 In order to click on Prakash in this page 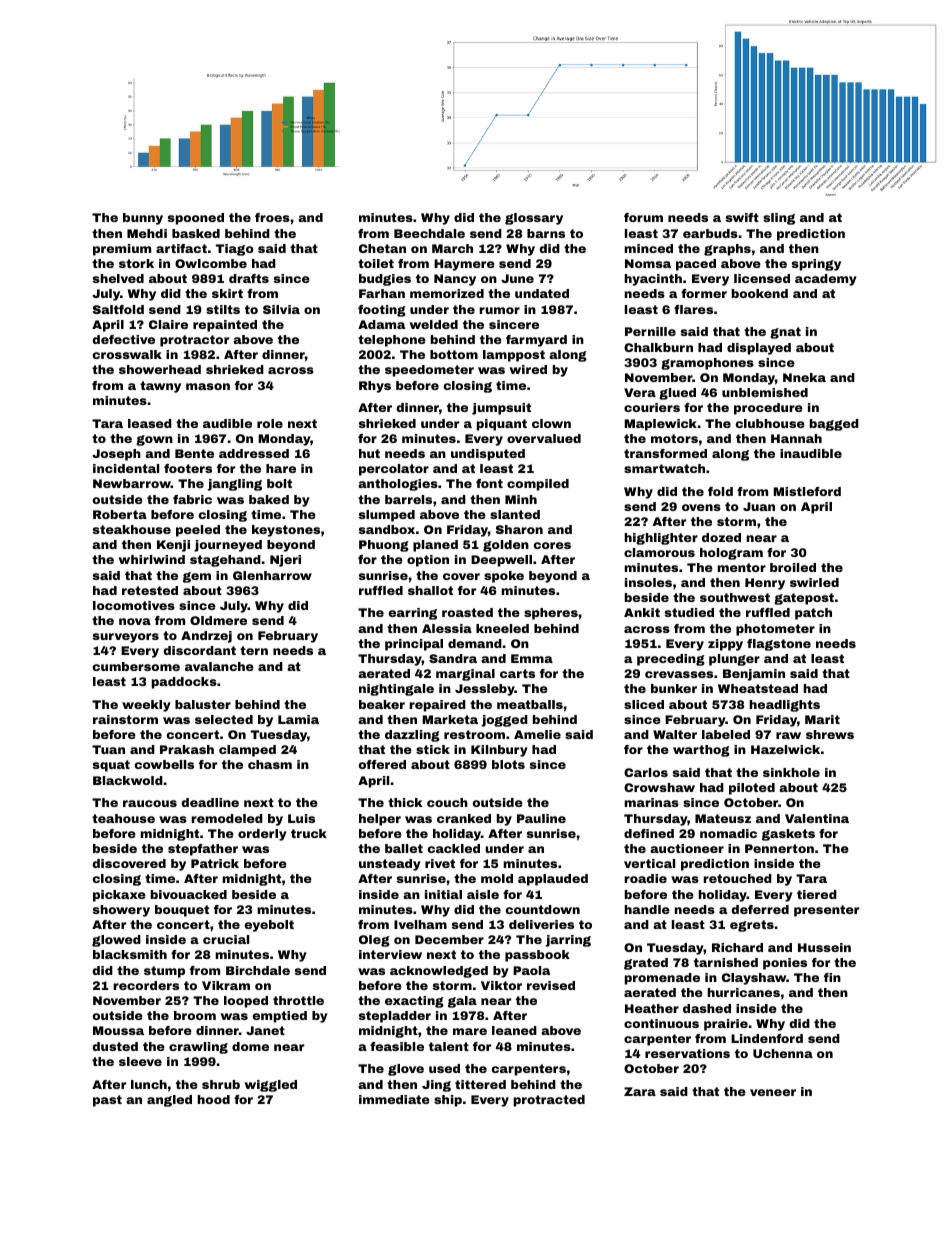, I will do `click(187, 749)`.
